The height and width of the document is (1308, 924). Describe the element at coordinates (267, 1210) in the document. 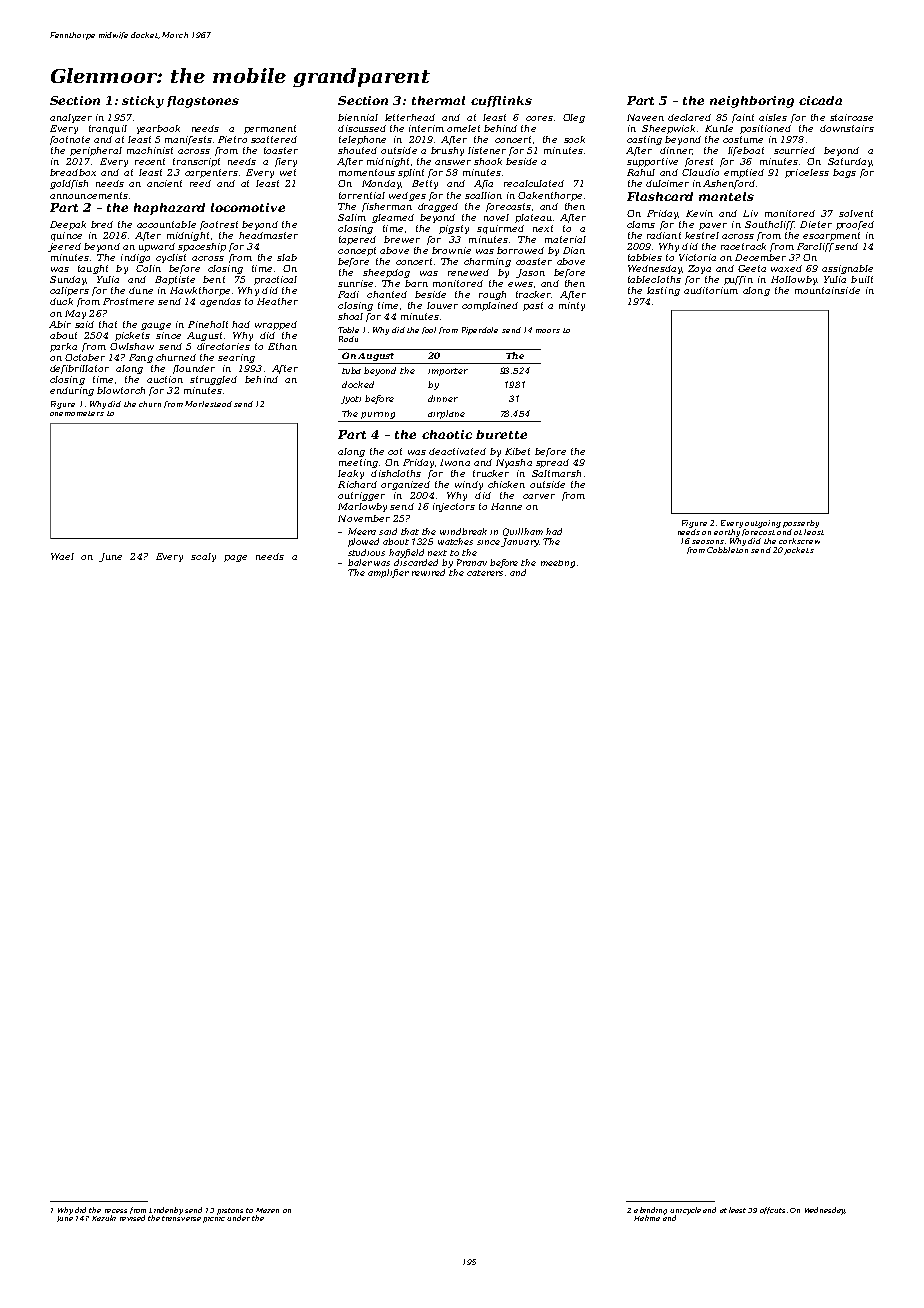

I see `Mazen` at that location.
